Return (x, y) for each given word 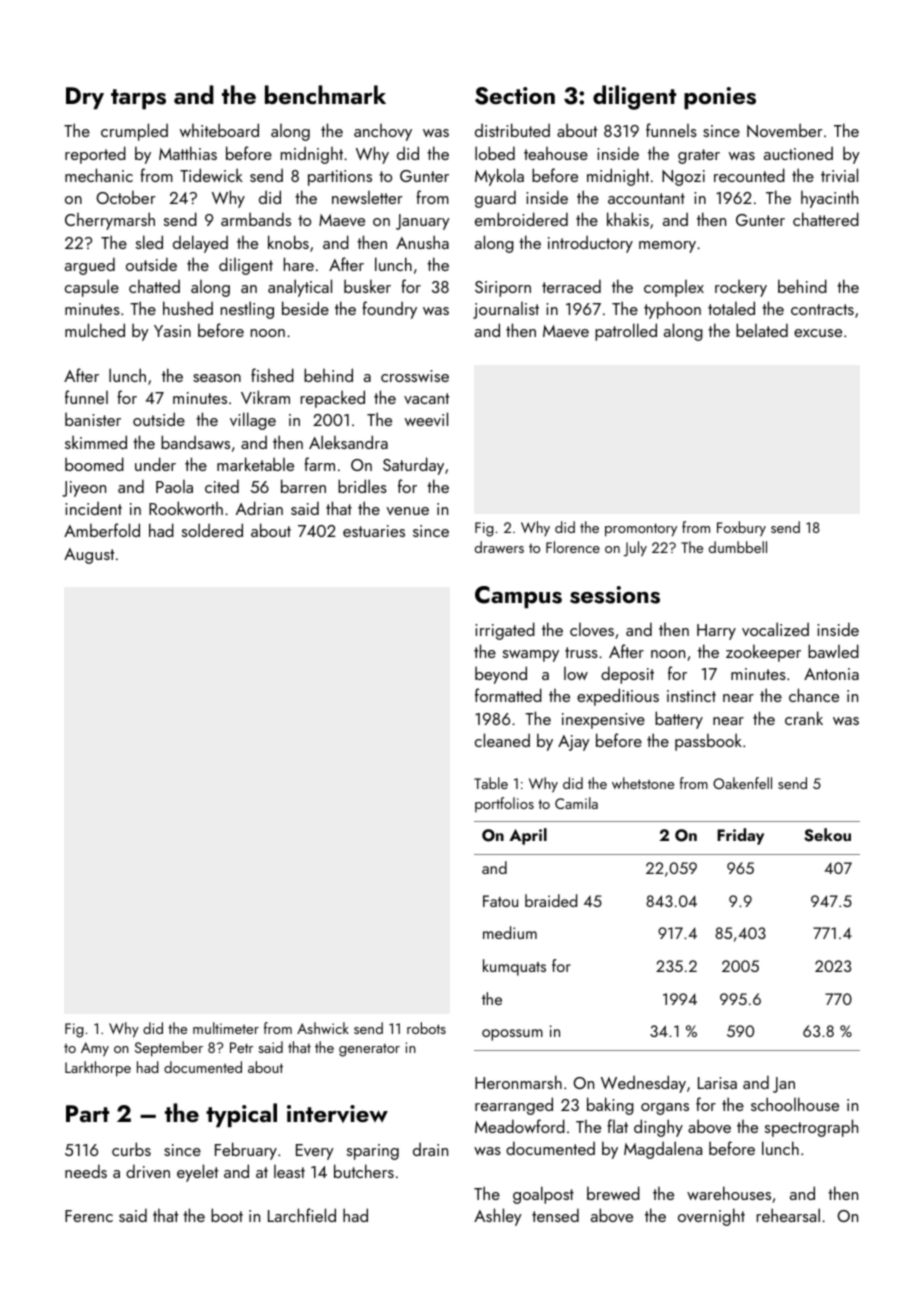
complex (674, 288)
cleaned (502, 740)
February (246, 1151)
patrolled (626, 332)
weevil (426, 419)
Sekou (827, 835)
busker (367, 286)
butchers (364, 1171)
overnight (711, 1217)
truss (581, 652)
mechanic (99, 175)
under (155, 464)
